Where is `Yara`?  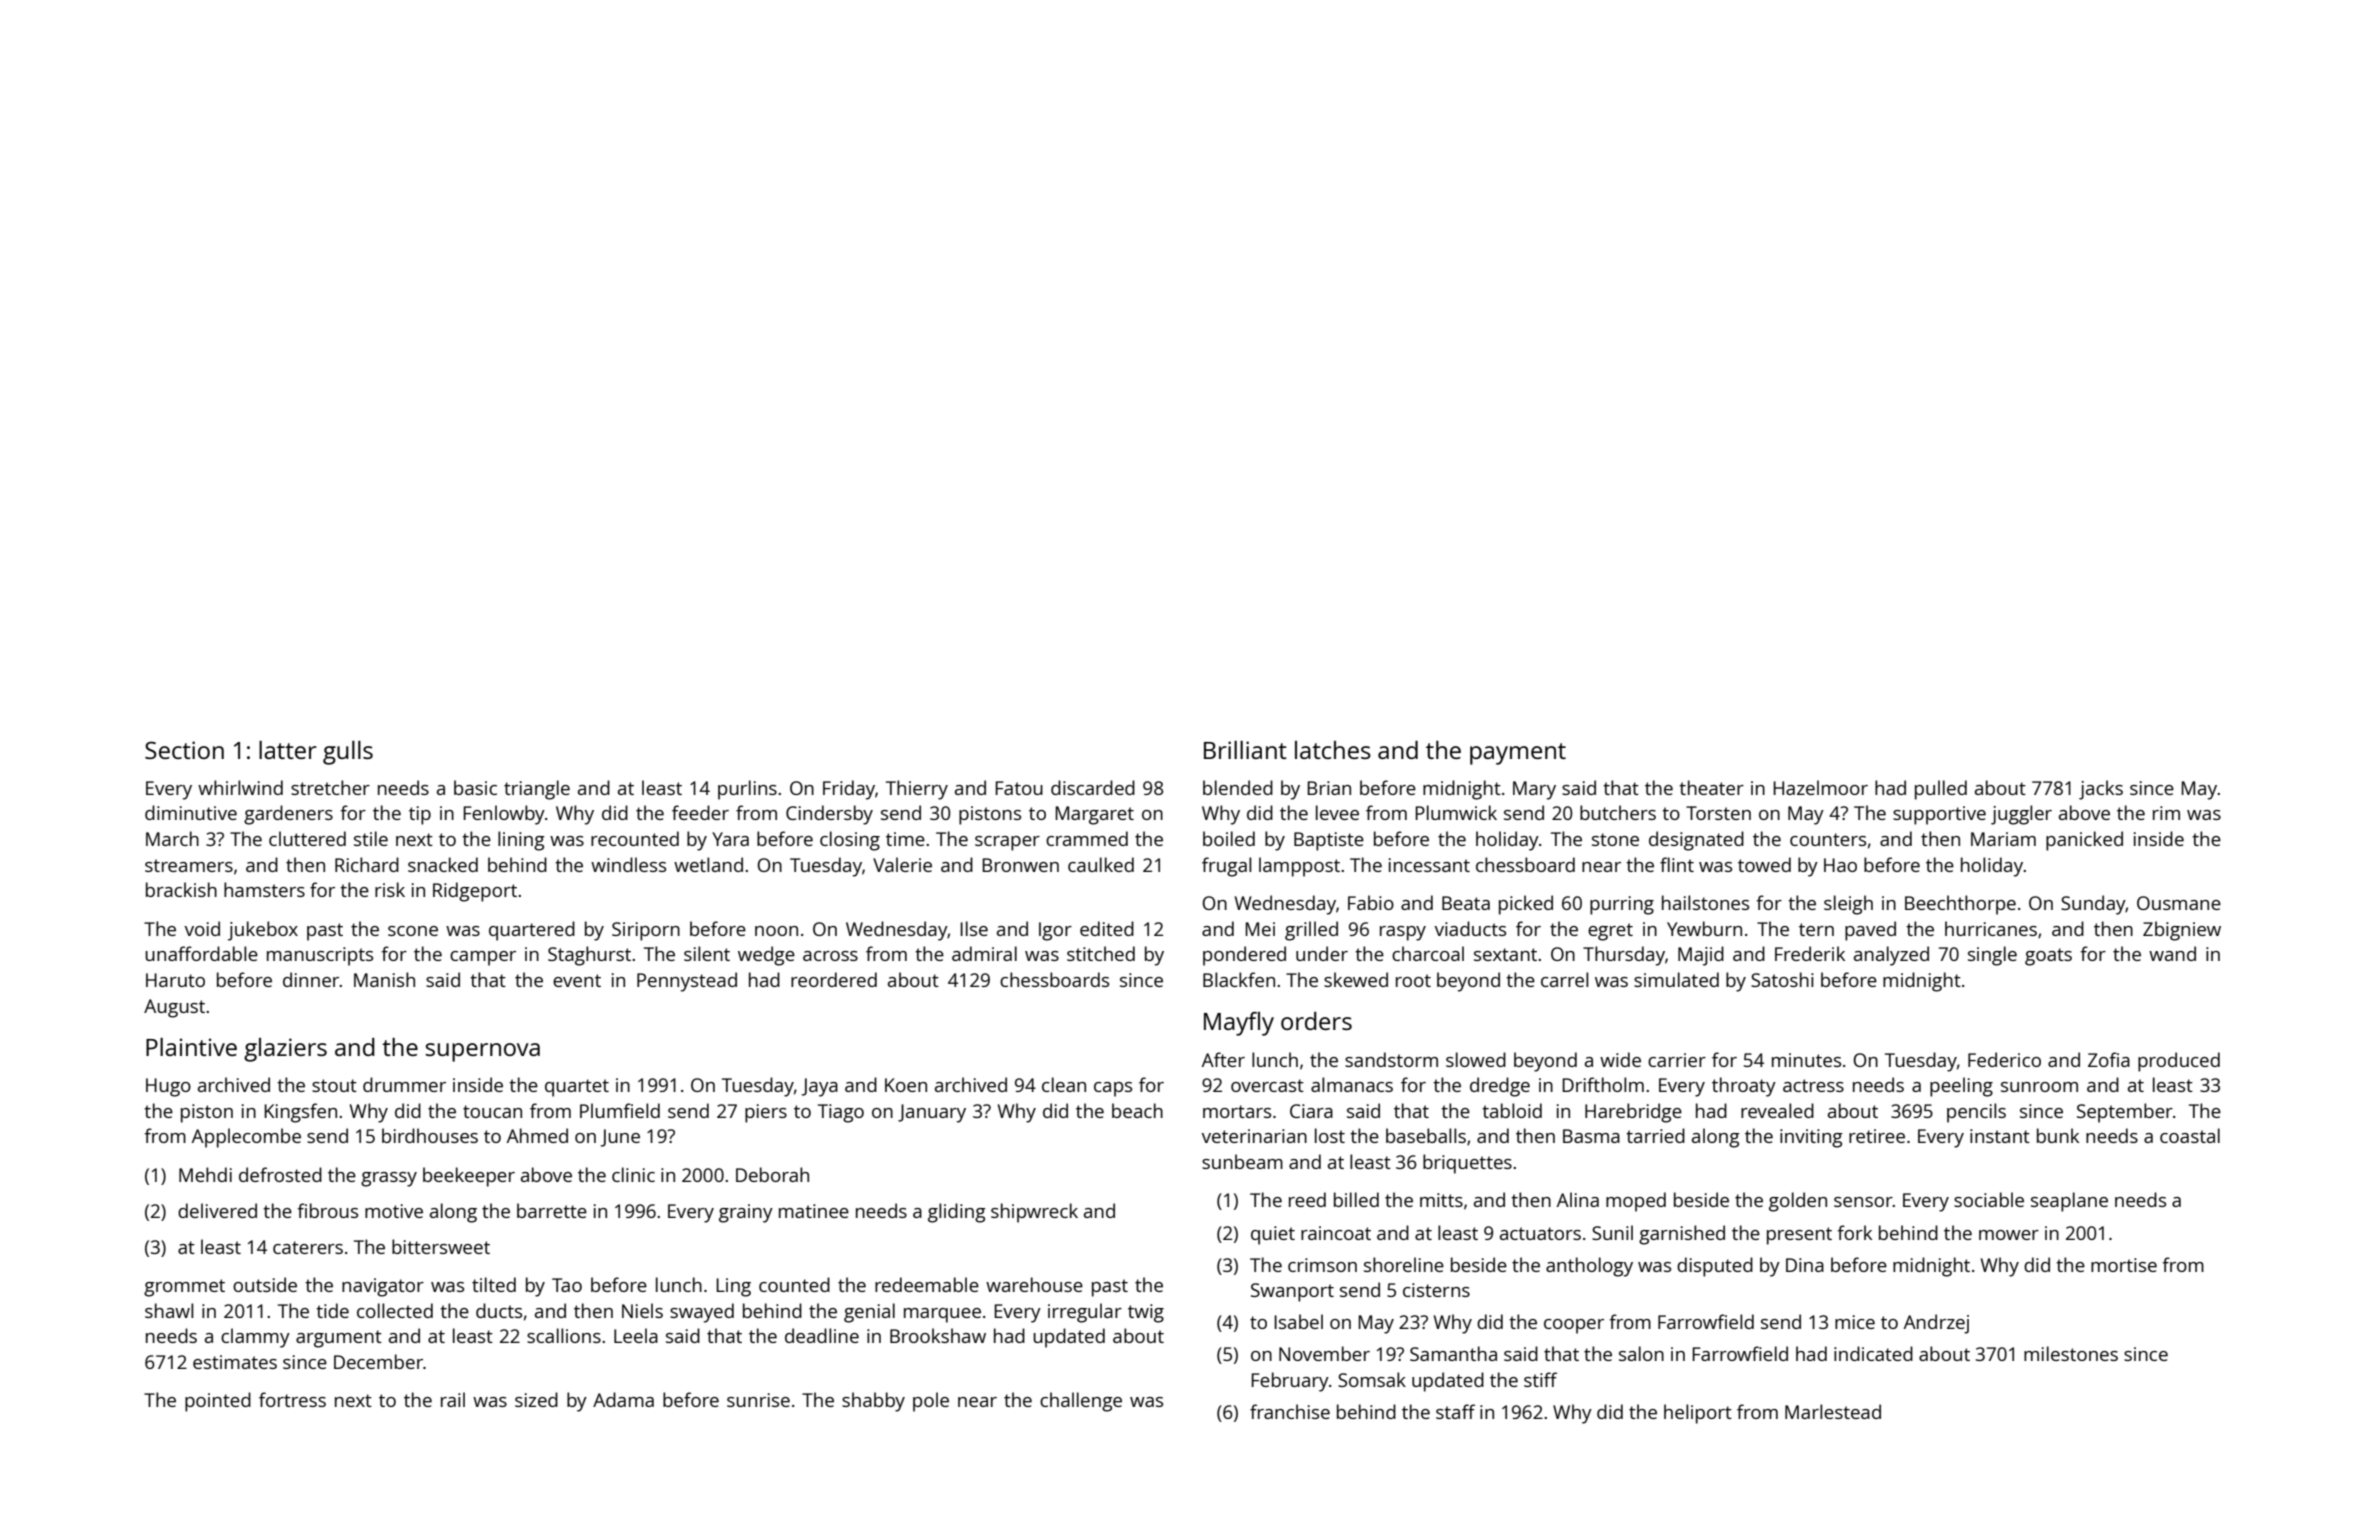 Yara is located at coordinates (730, 839).
